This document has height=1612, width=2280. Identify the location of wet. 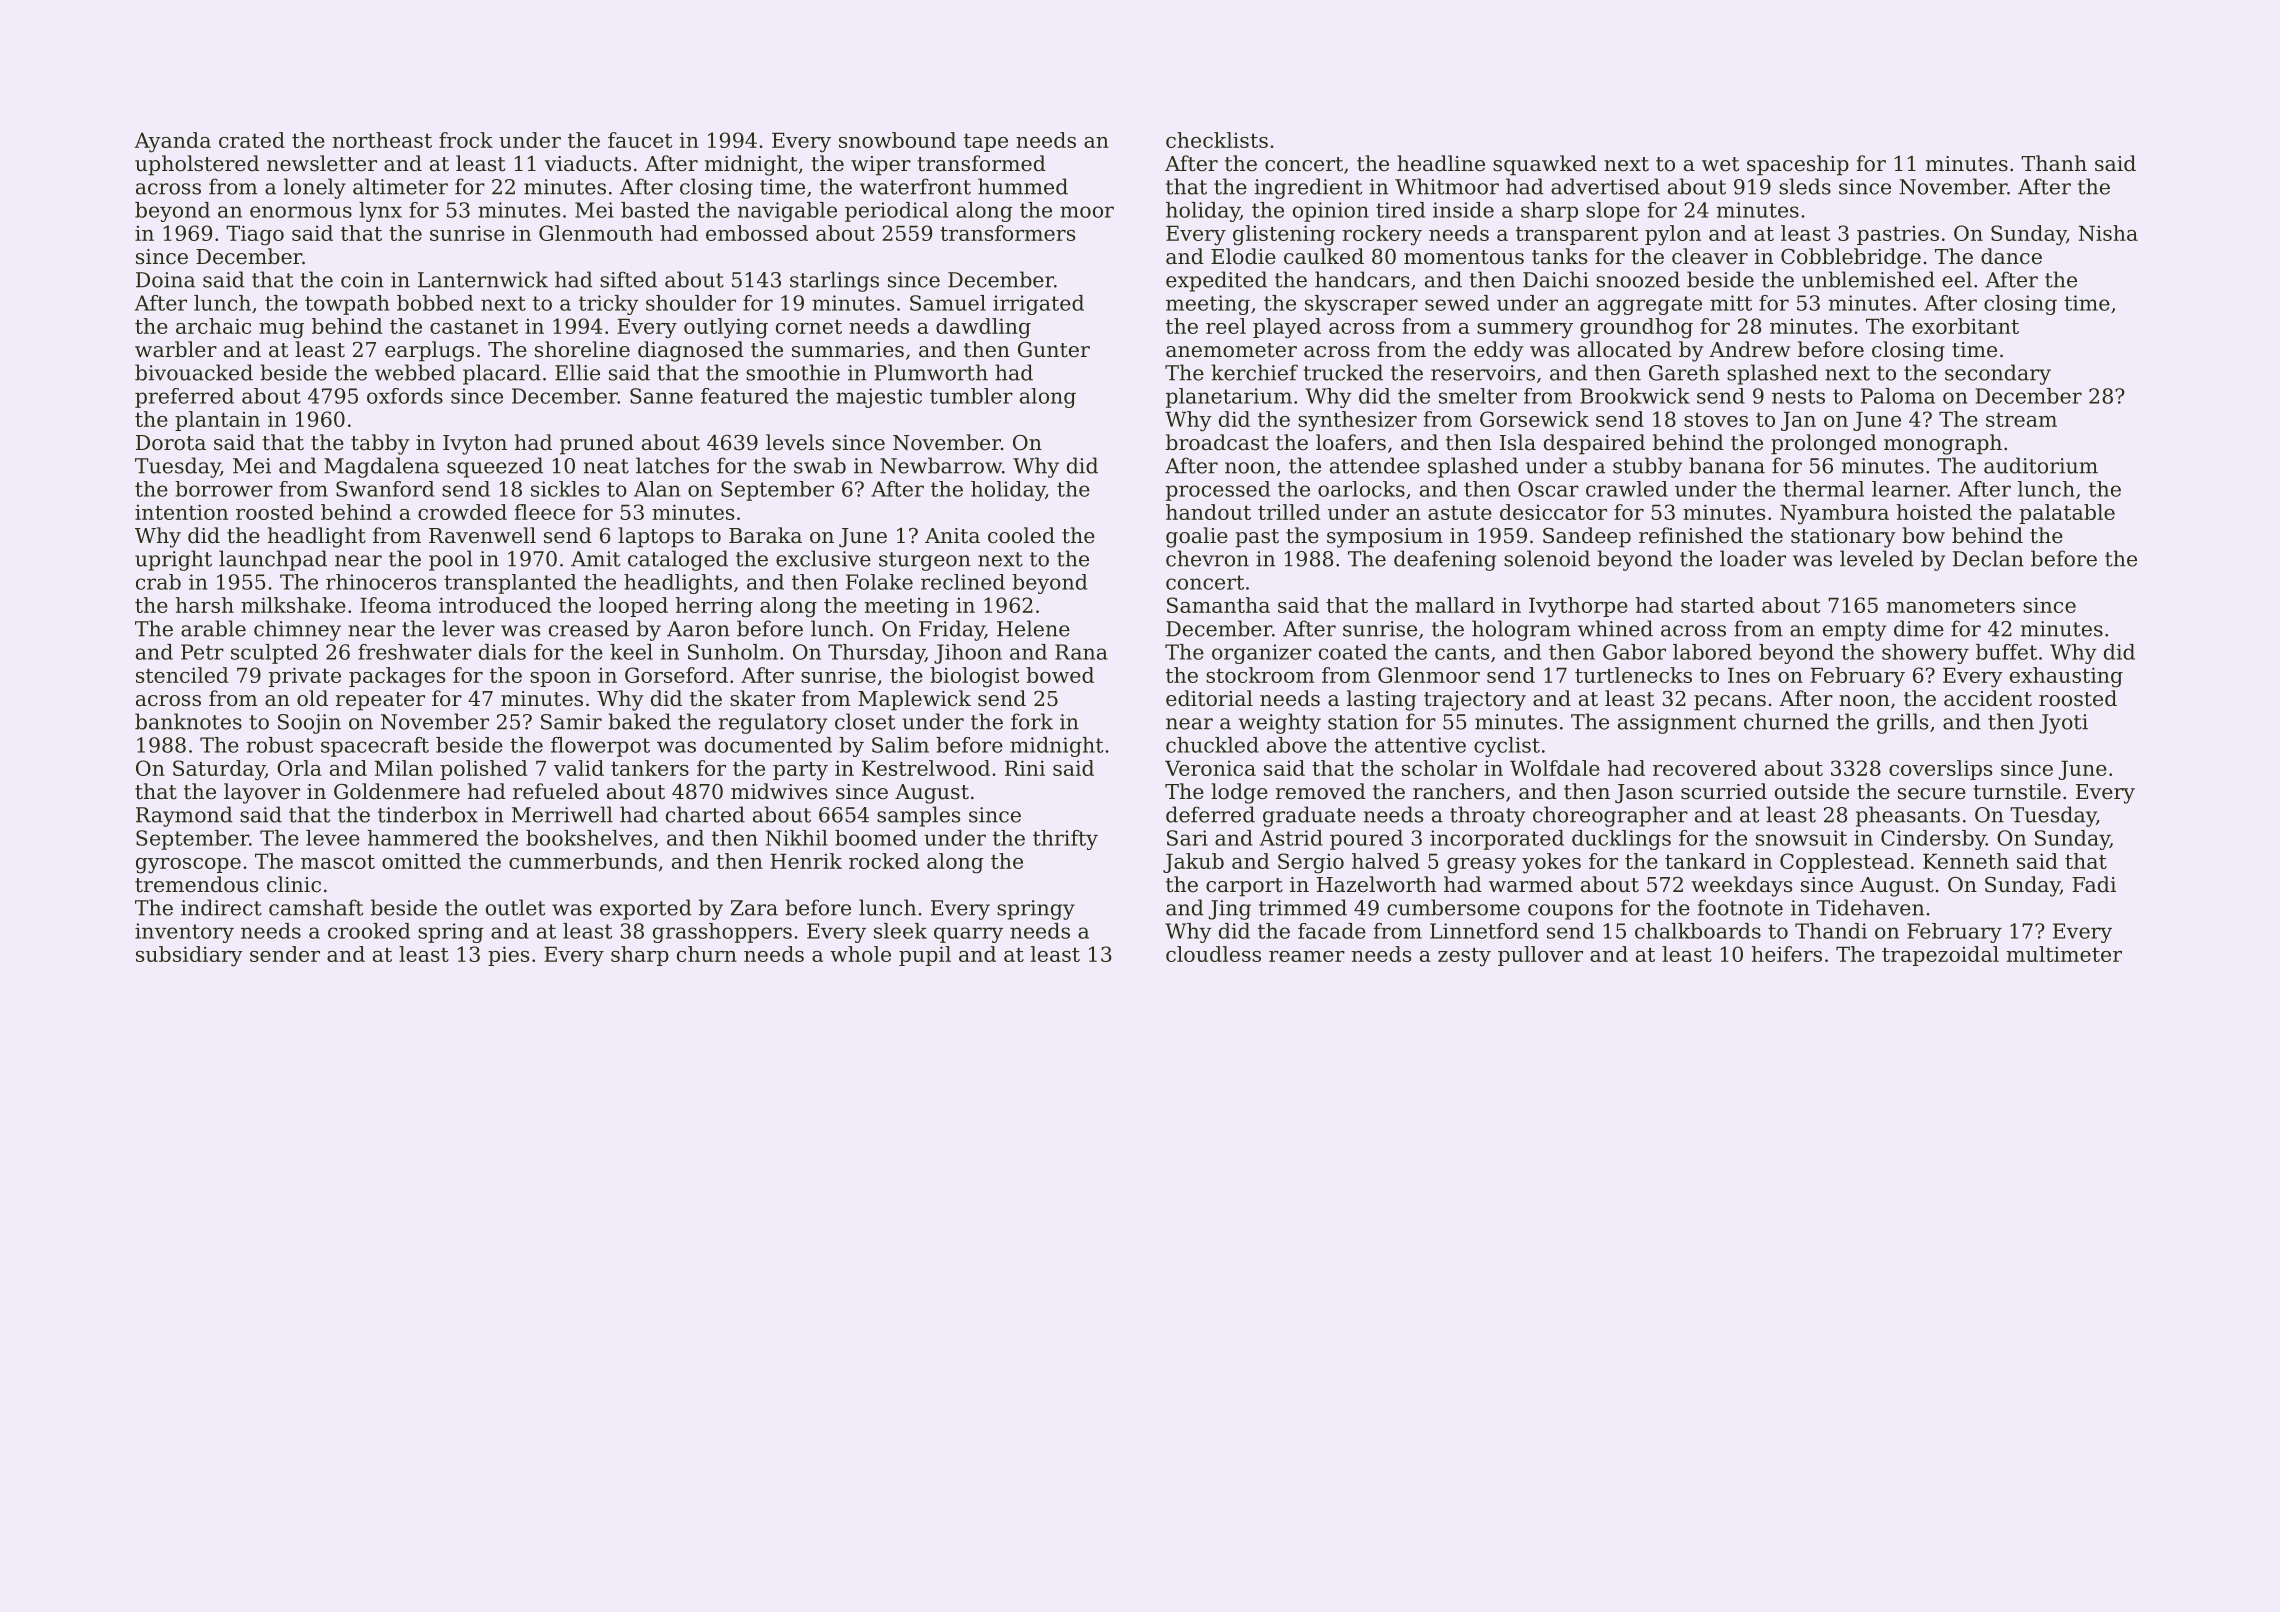
(1720, 164).
